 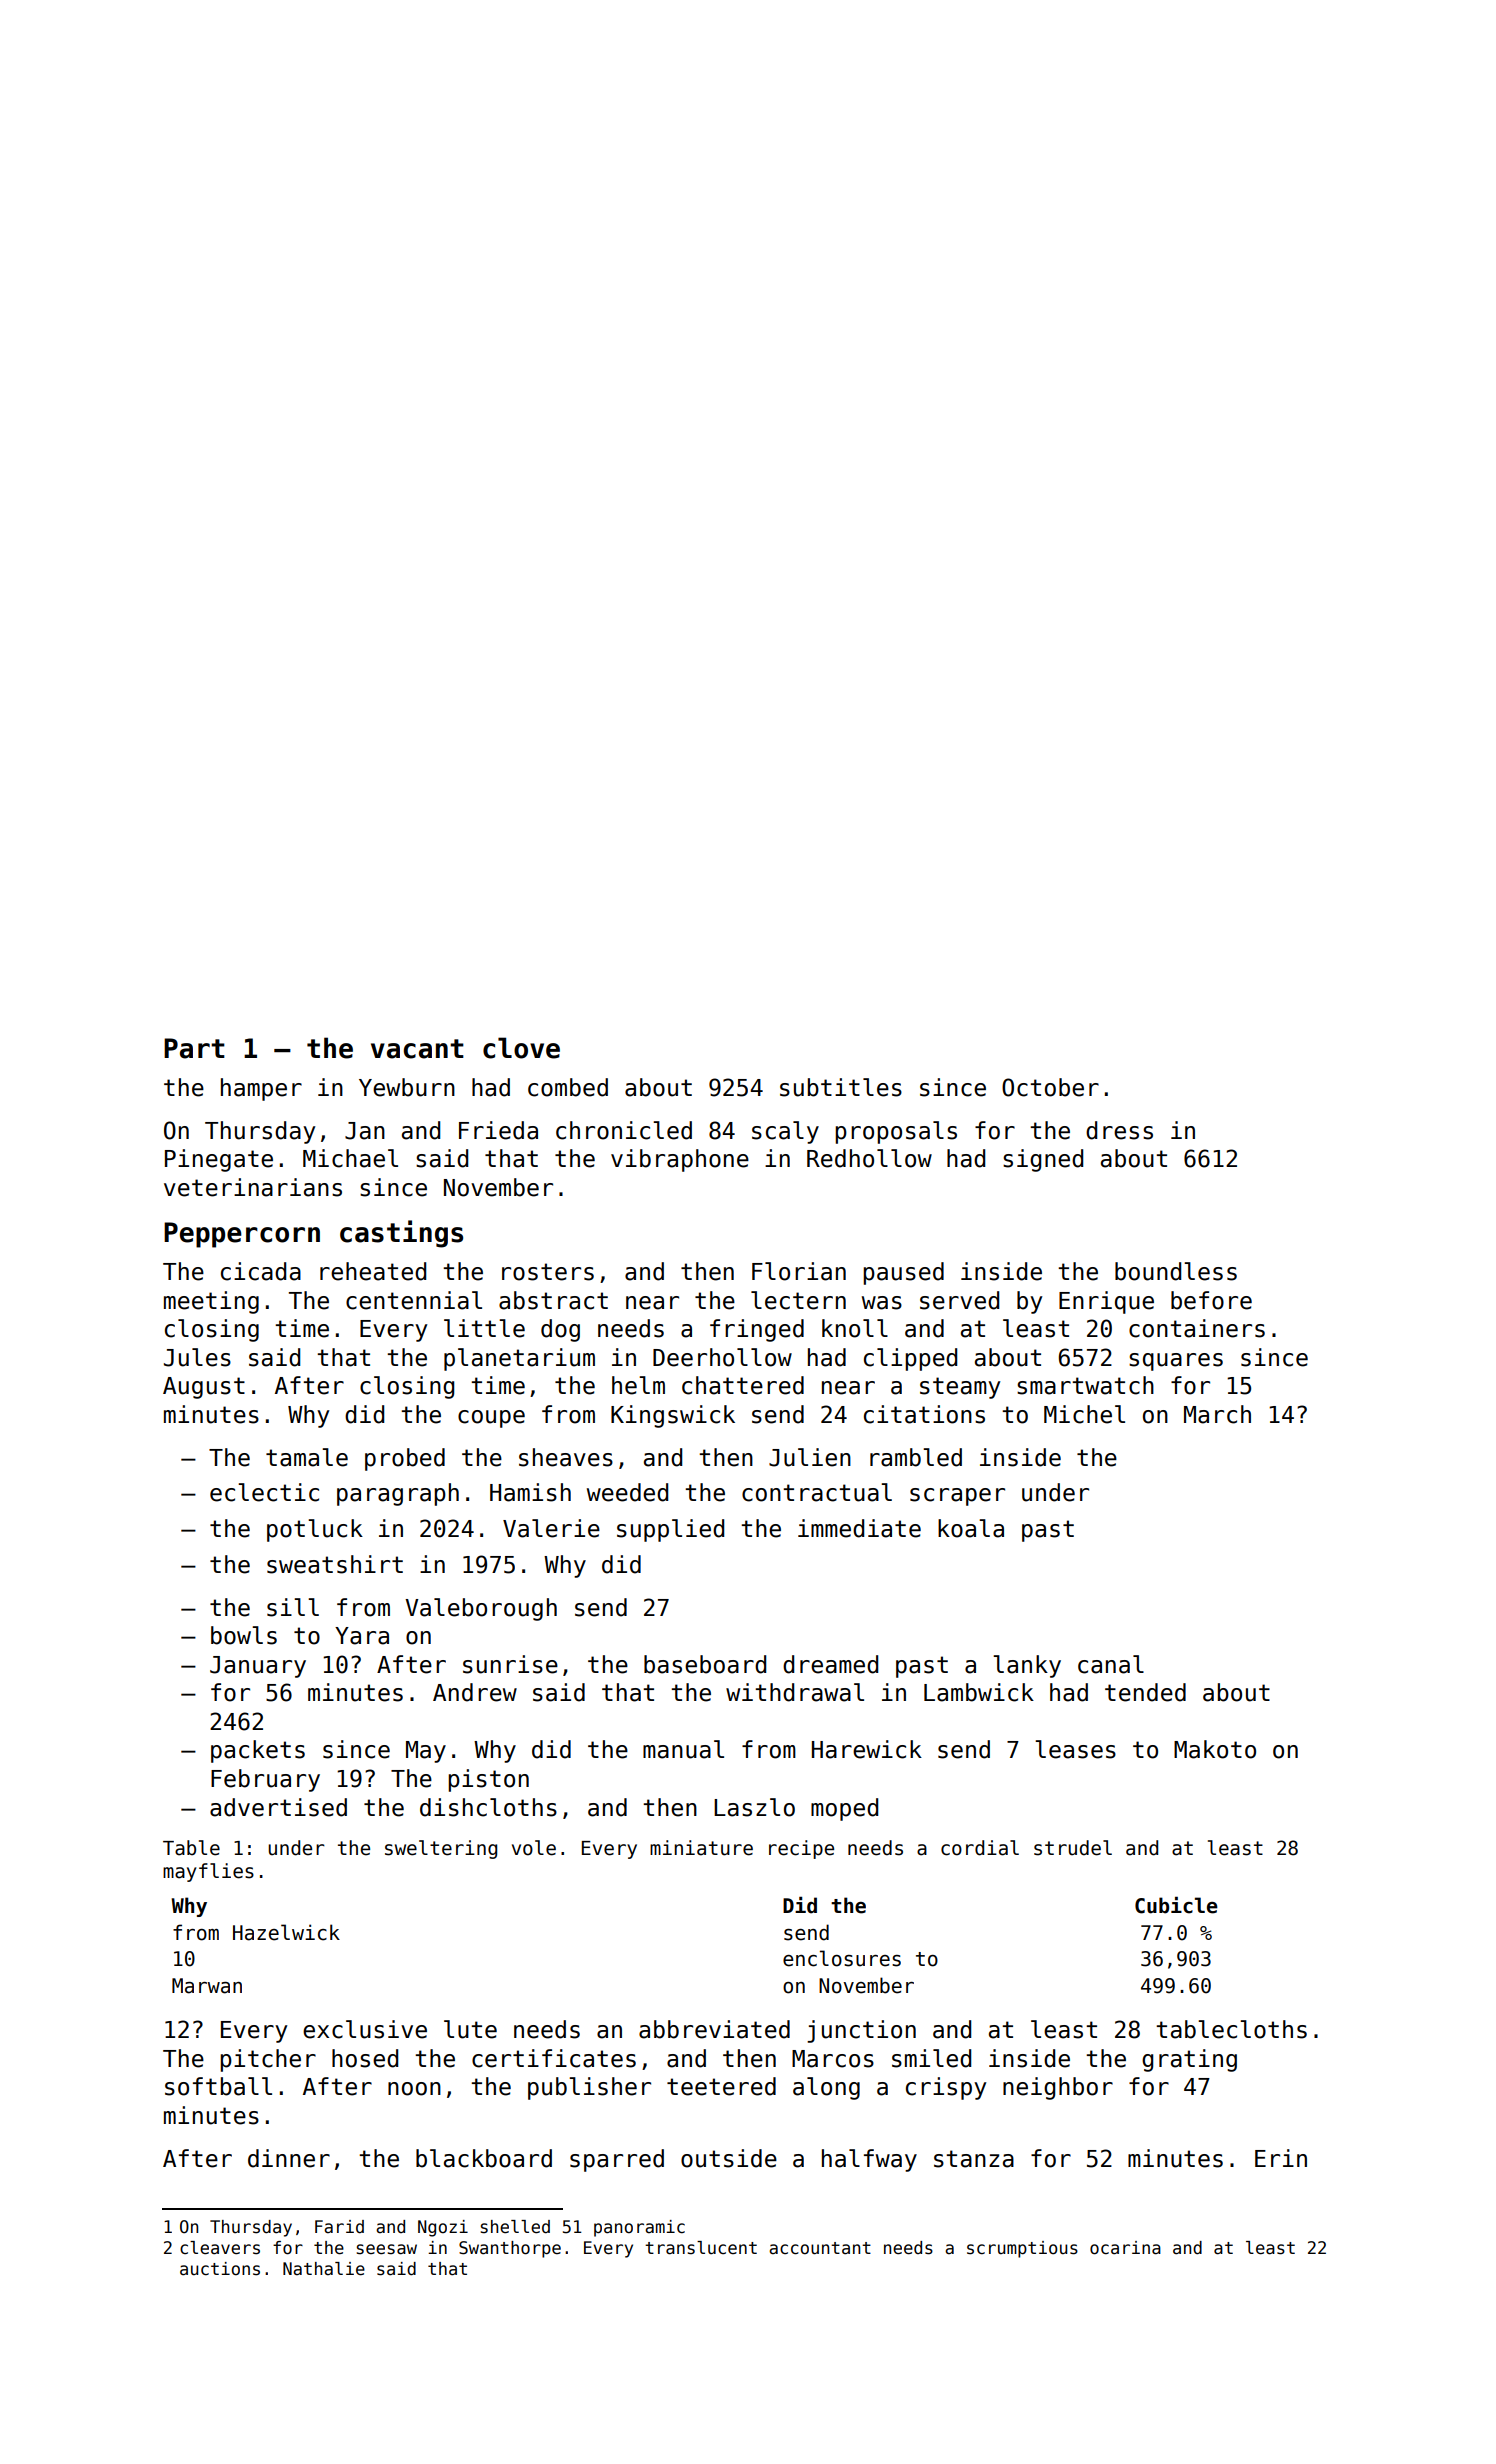 I want to click on koala, so click(x=971, y=1528).
